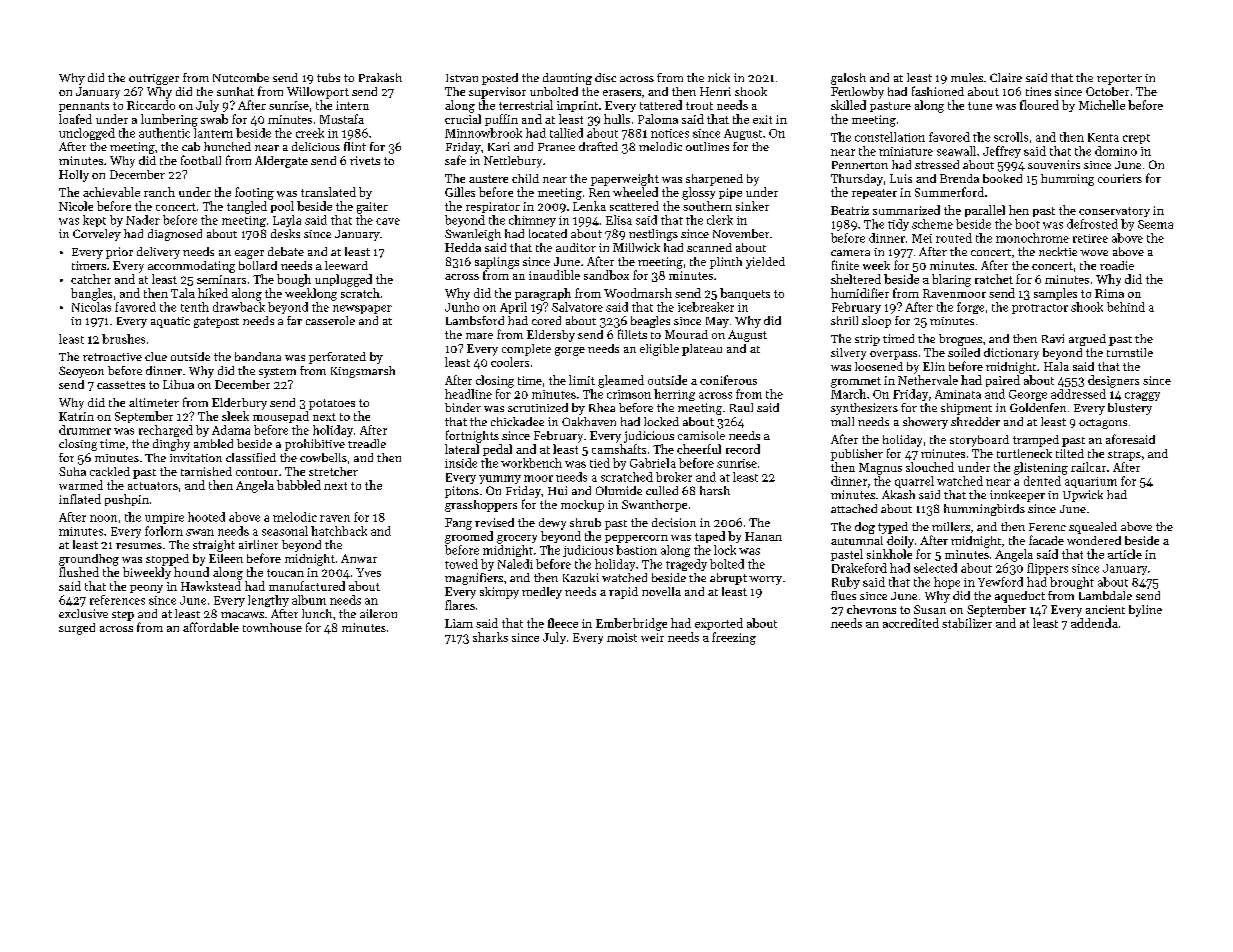  What do you see at coordinates (328, 77) in the screenshot?
I see `tubs` at bounding box center [328, 77].
